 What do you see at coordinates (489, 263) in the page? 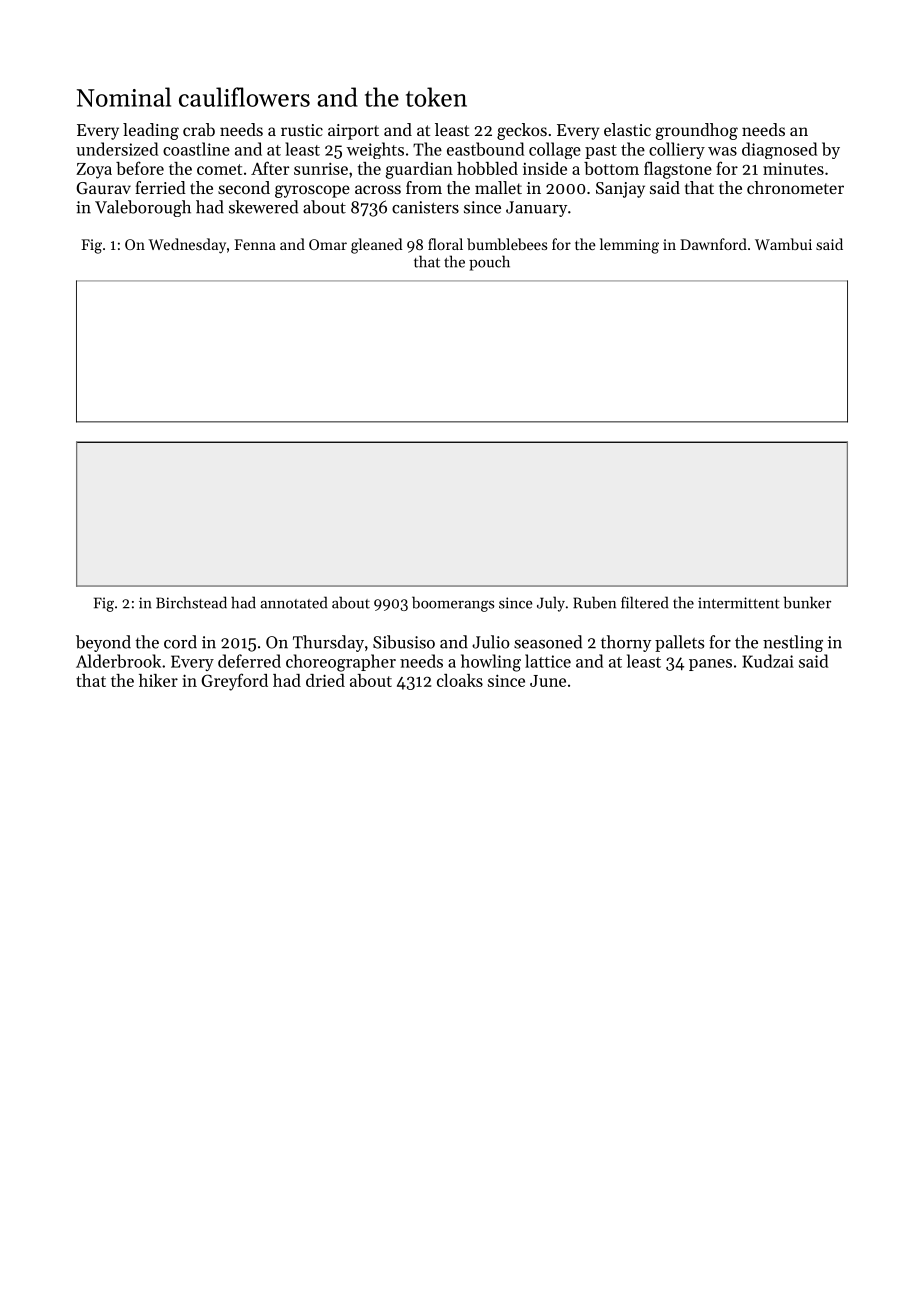
I see `pouch` at bounding box center [489, 263].
